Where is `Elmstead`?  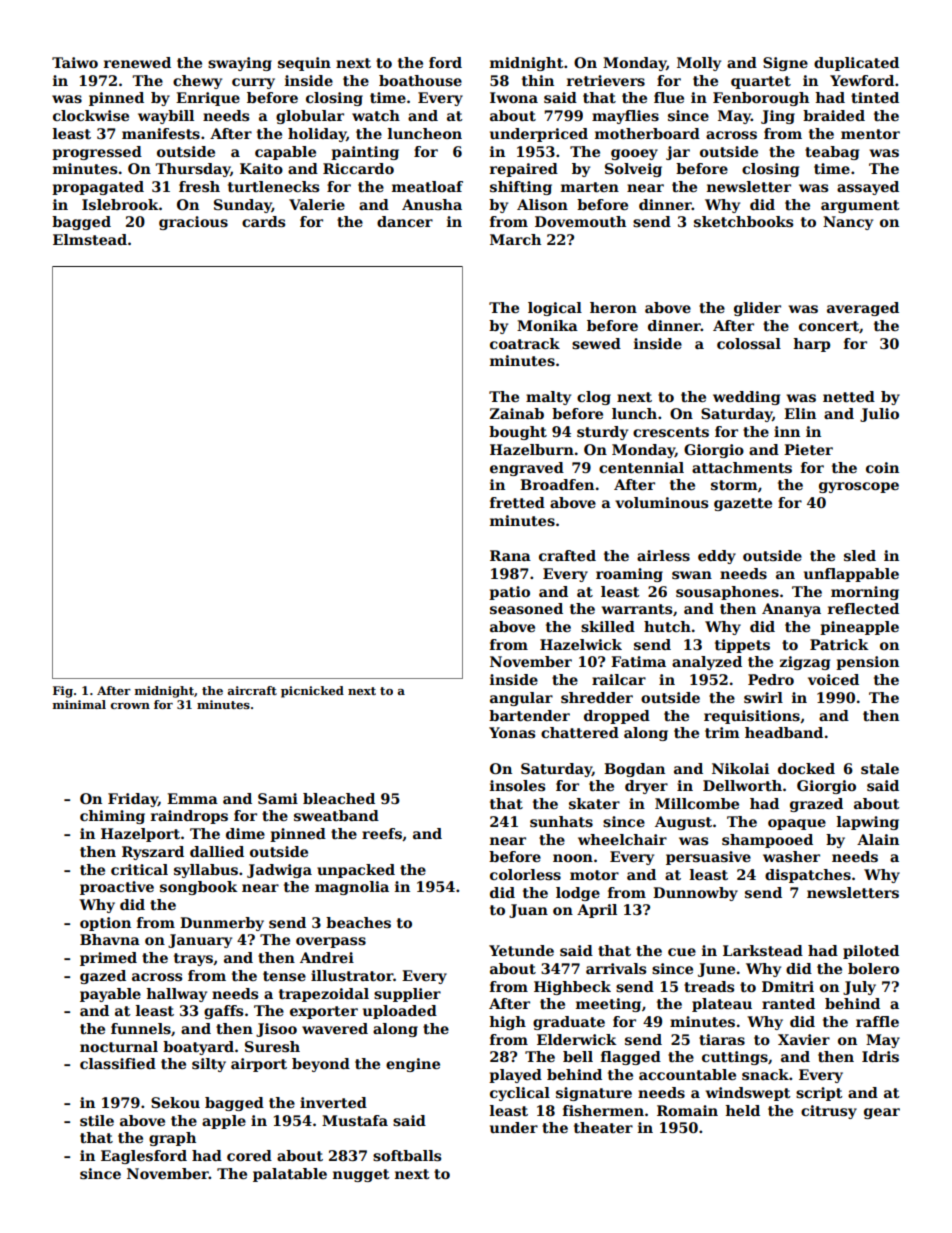 Elmstead is located at coordinates (90, 239).
